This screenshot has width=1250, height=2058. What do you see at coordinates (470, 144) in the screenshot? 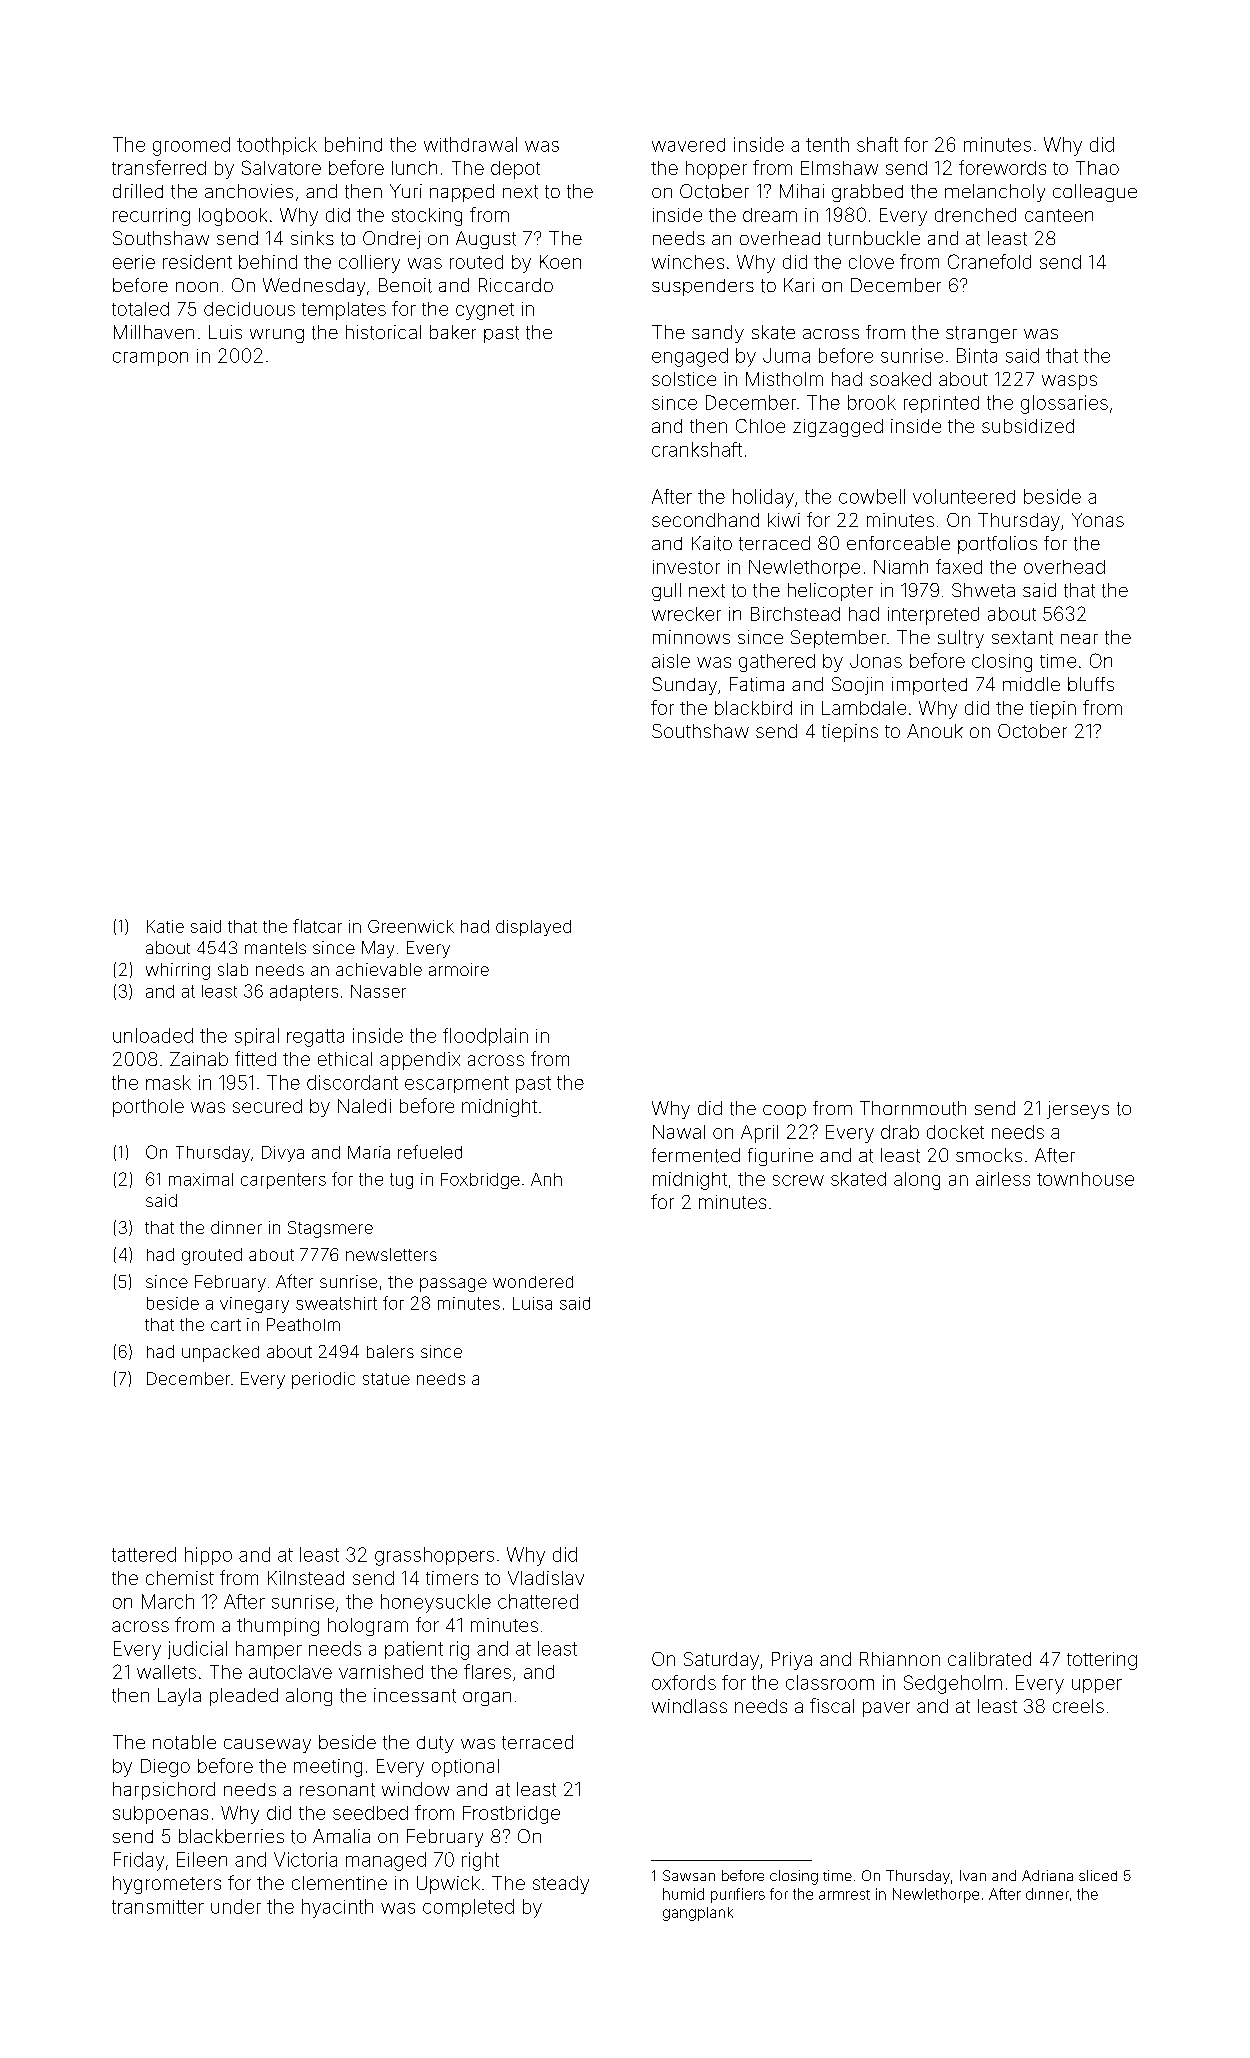
I see `withdrawal` at bounding box center [470, 144].
